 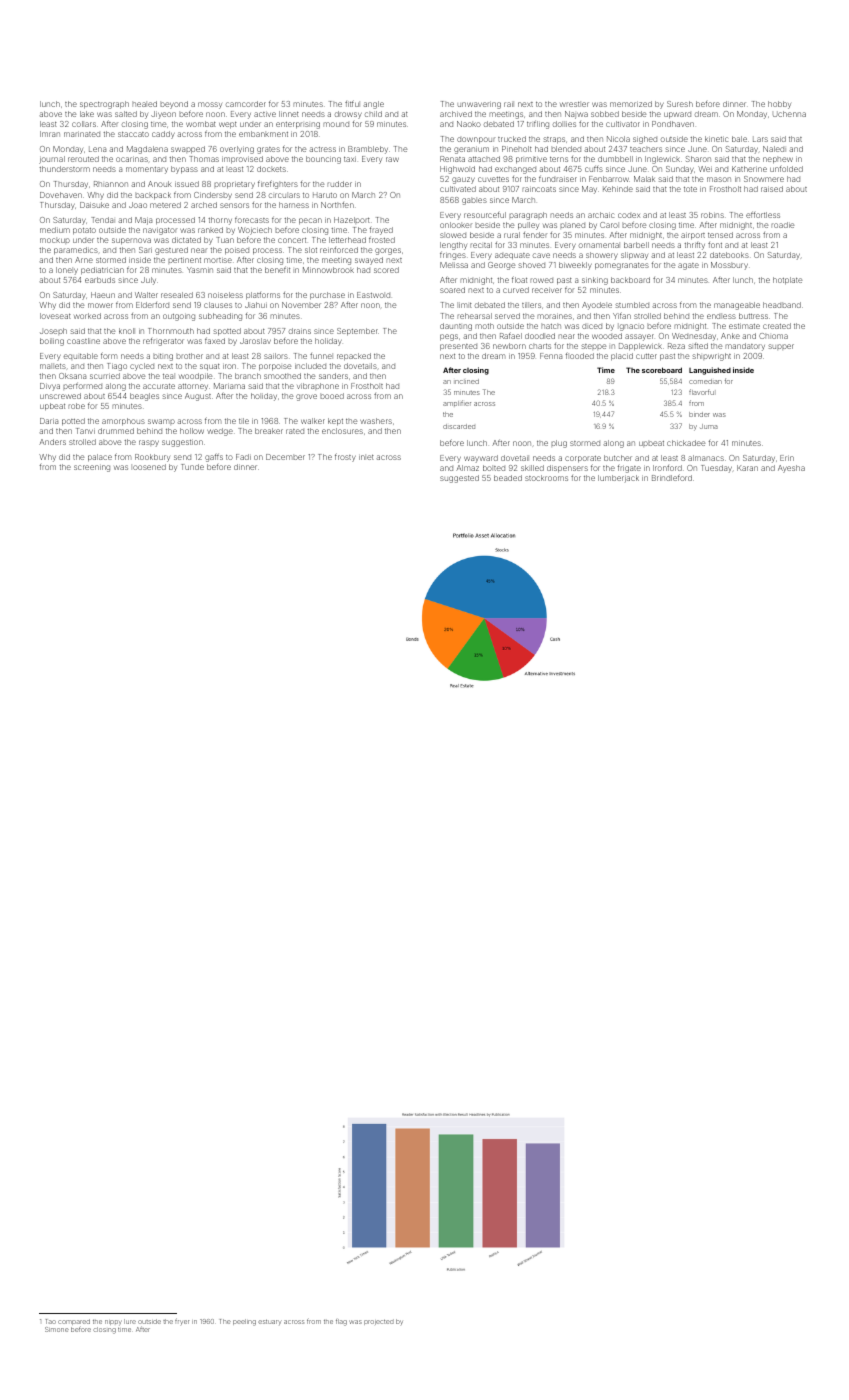 I want to click on suggested, so click(x=459, y=479).
